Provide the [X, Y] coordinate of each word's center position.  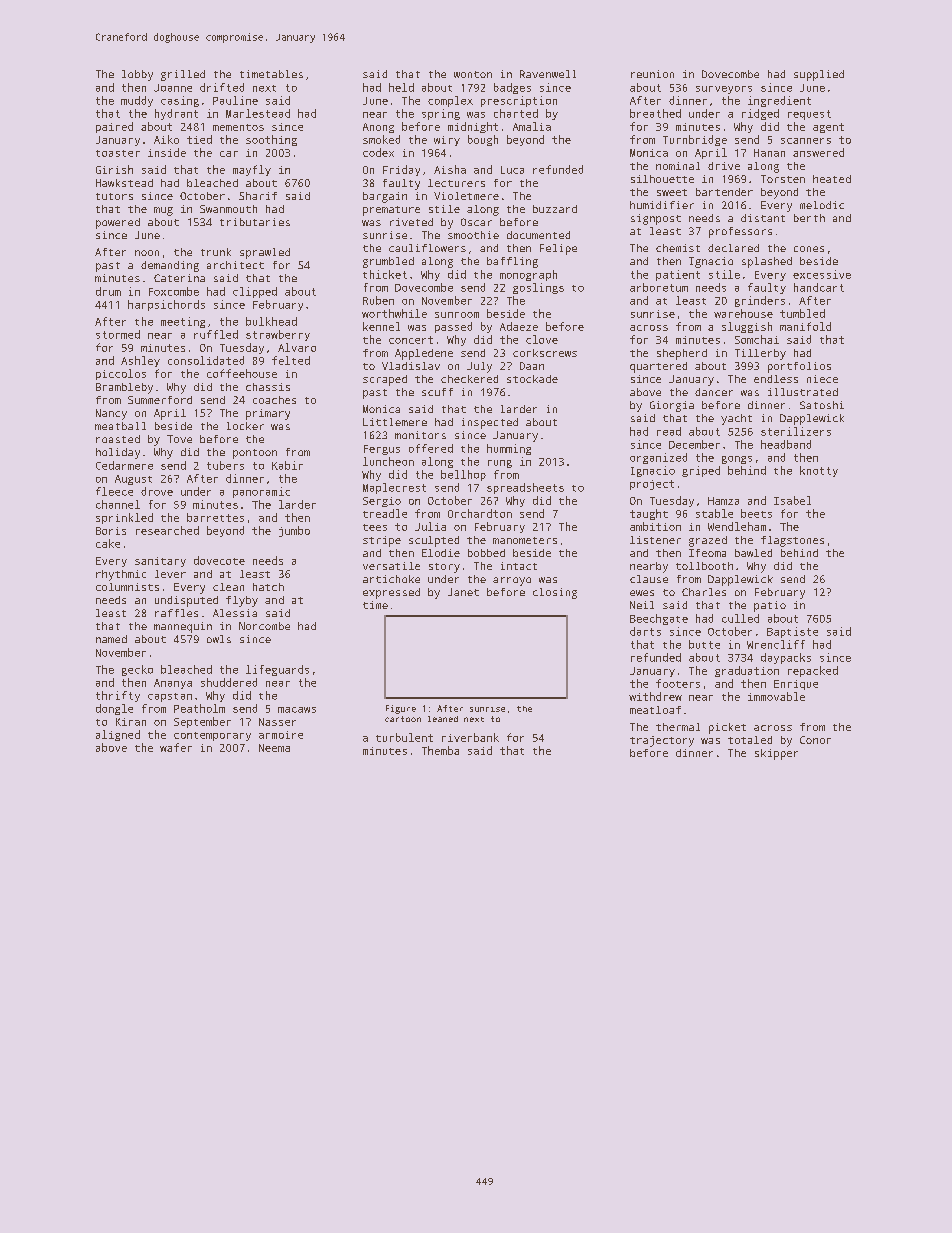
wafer [176, 747]
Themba [440, 750]
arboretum [659, 287]
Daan [532, 366]
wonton [473, 74]
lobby [137, 75]
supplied [819, 75]
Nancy [111, 414]
